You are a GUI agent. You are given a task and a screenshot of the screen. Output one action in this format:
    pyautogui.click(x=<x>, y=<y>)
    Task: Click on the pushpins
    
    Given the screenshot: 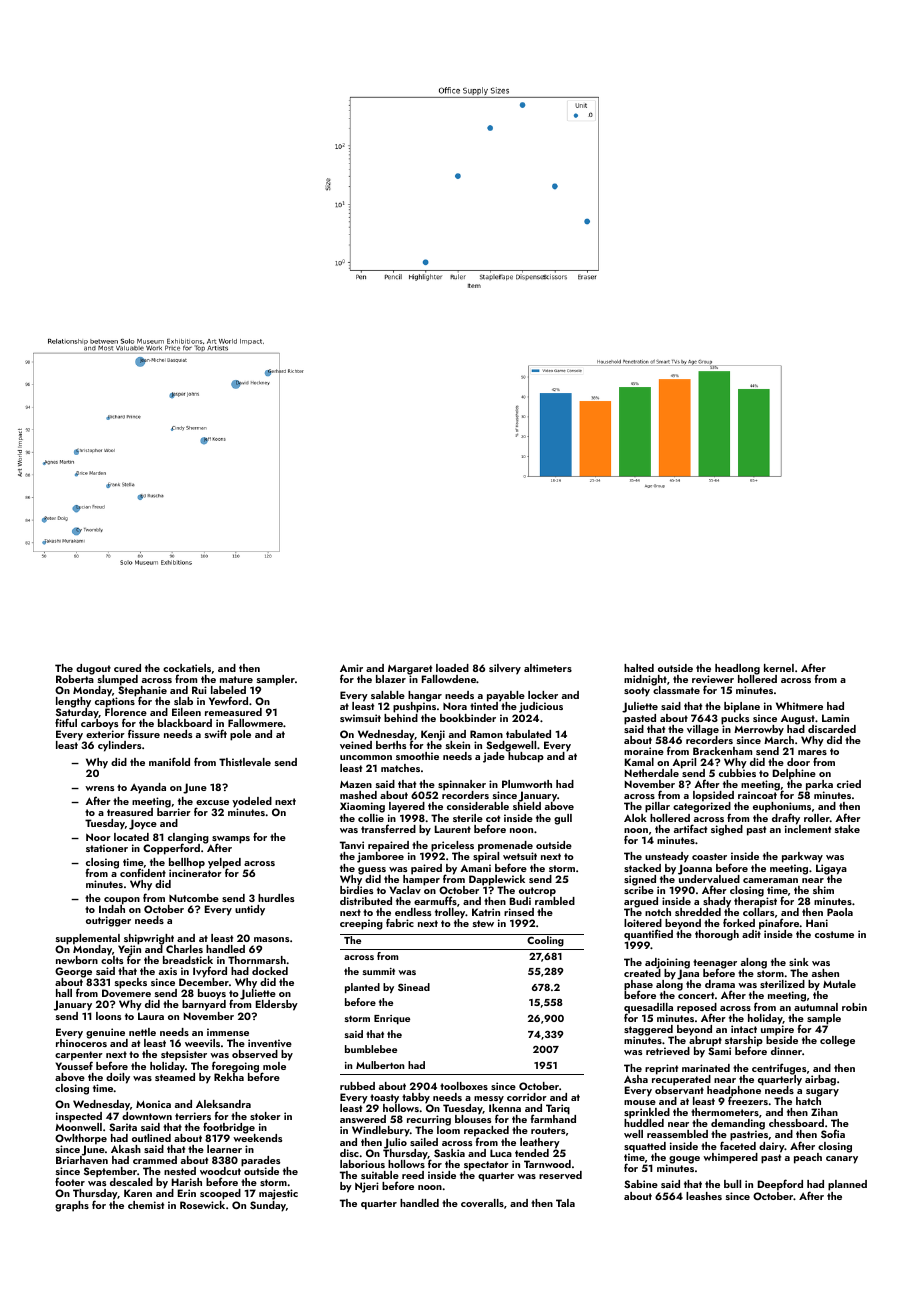 What is the action you would take?
    pyautogui.click(x=414, y=708)
